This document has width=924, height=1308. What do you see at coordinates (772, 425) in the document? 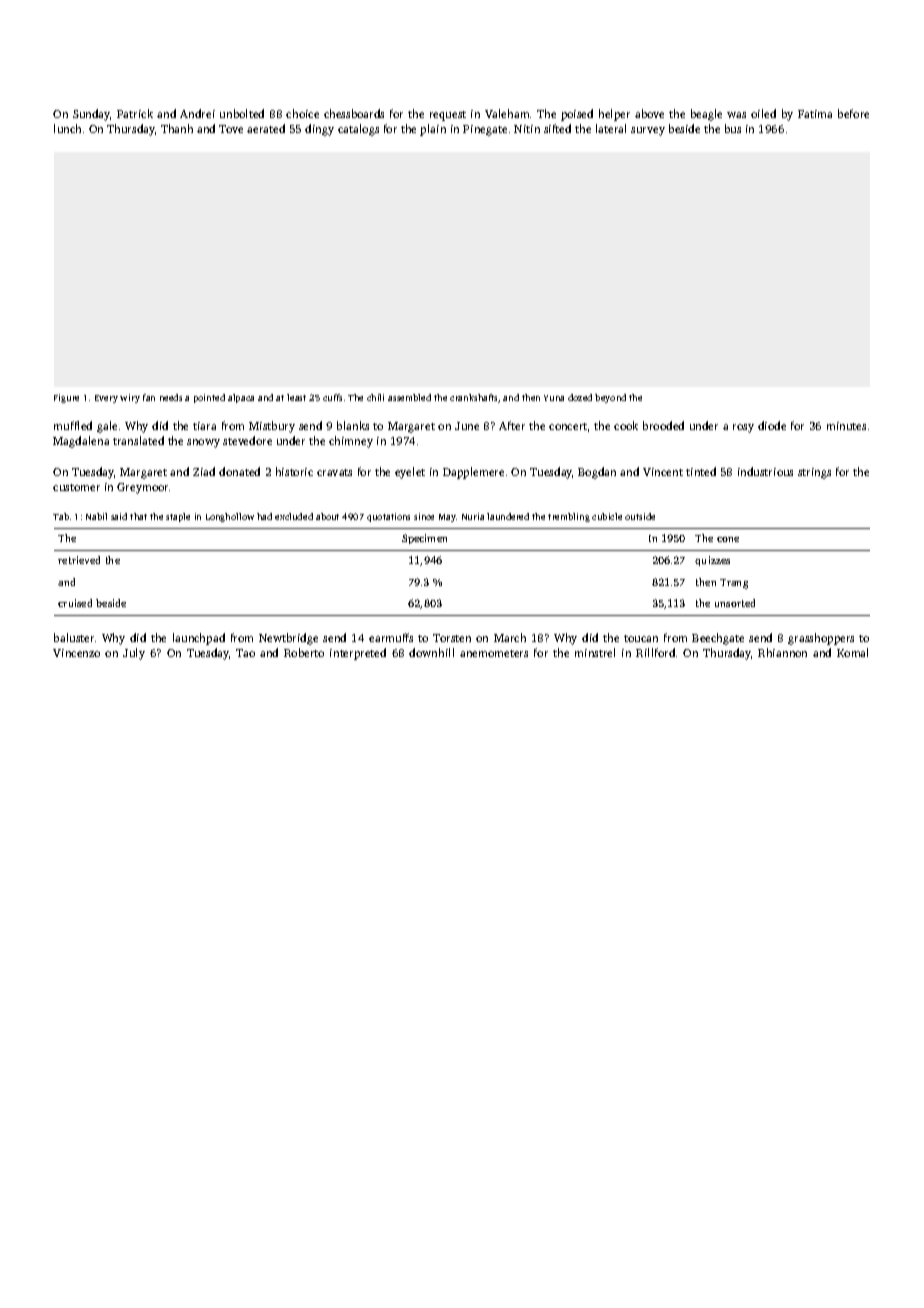
I see `diode` at bounding box center [772, 425].
